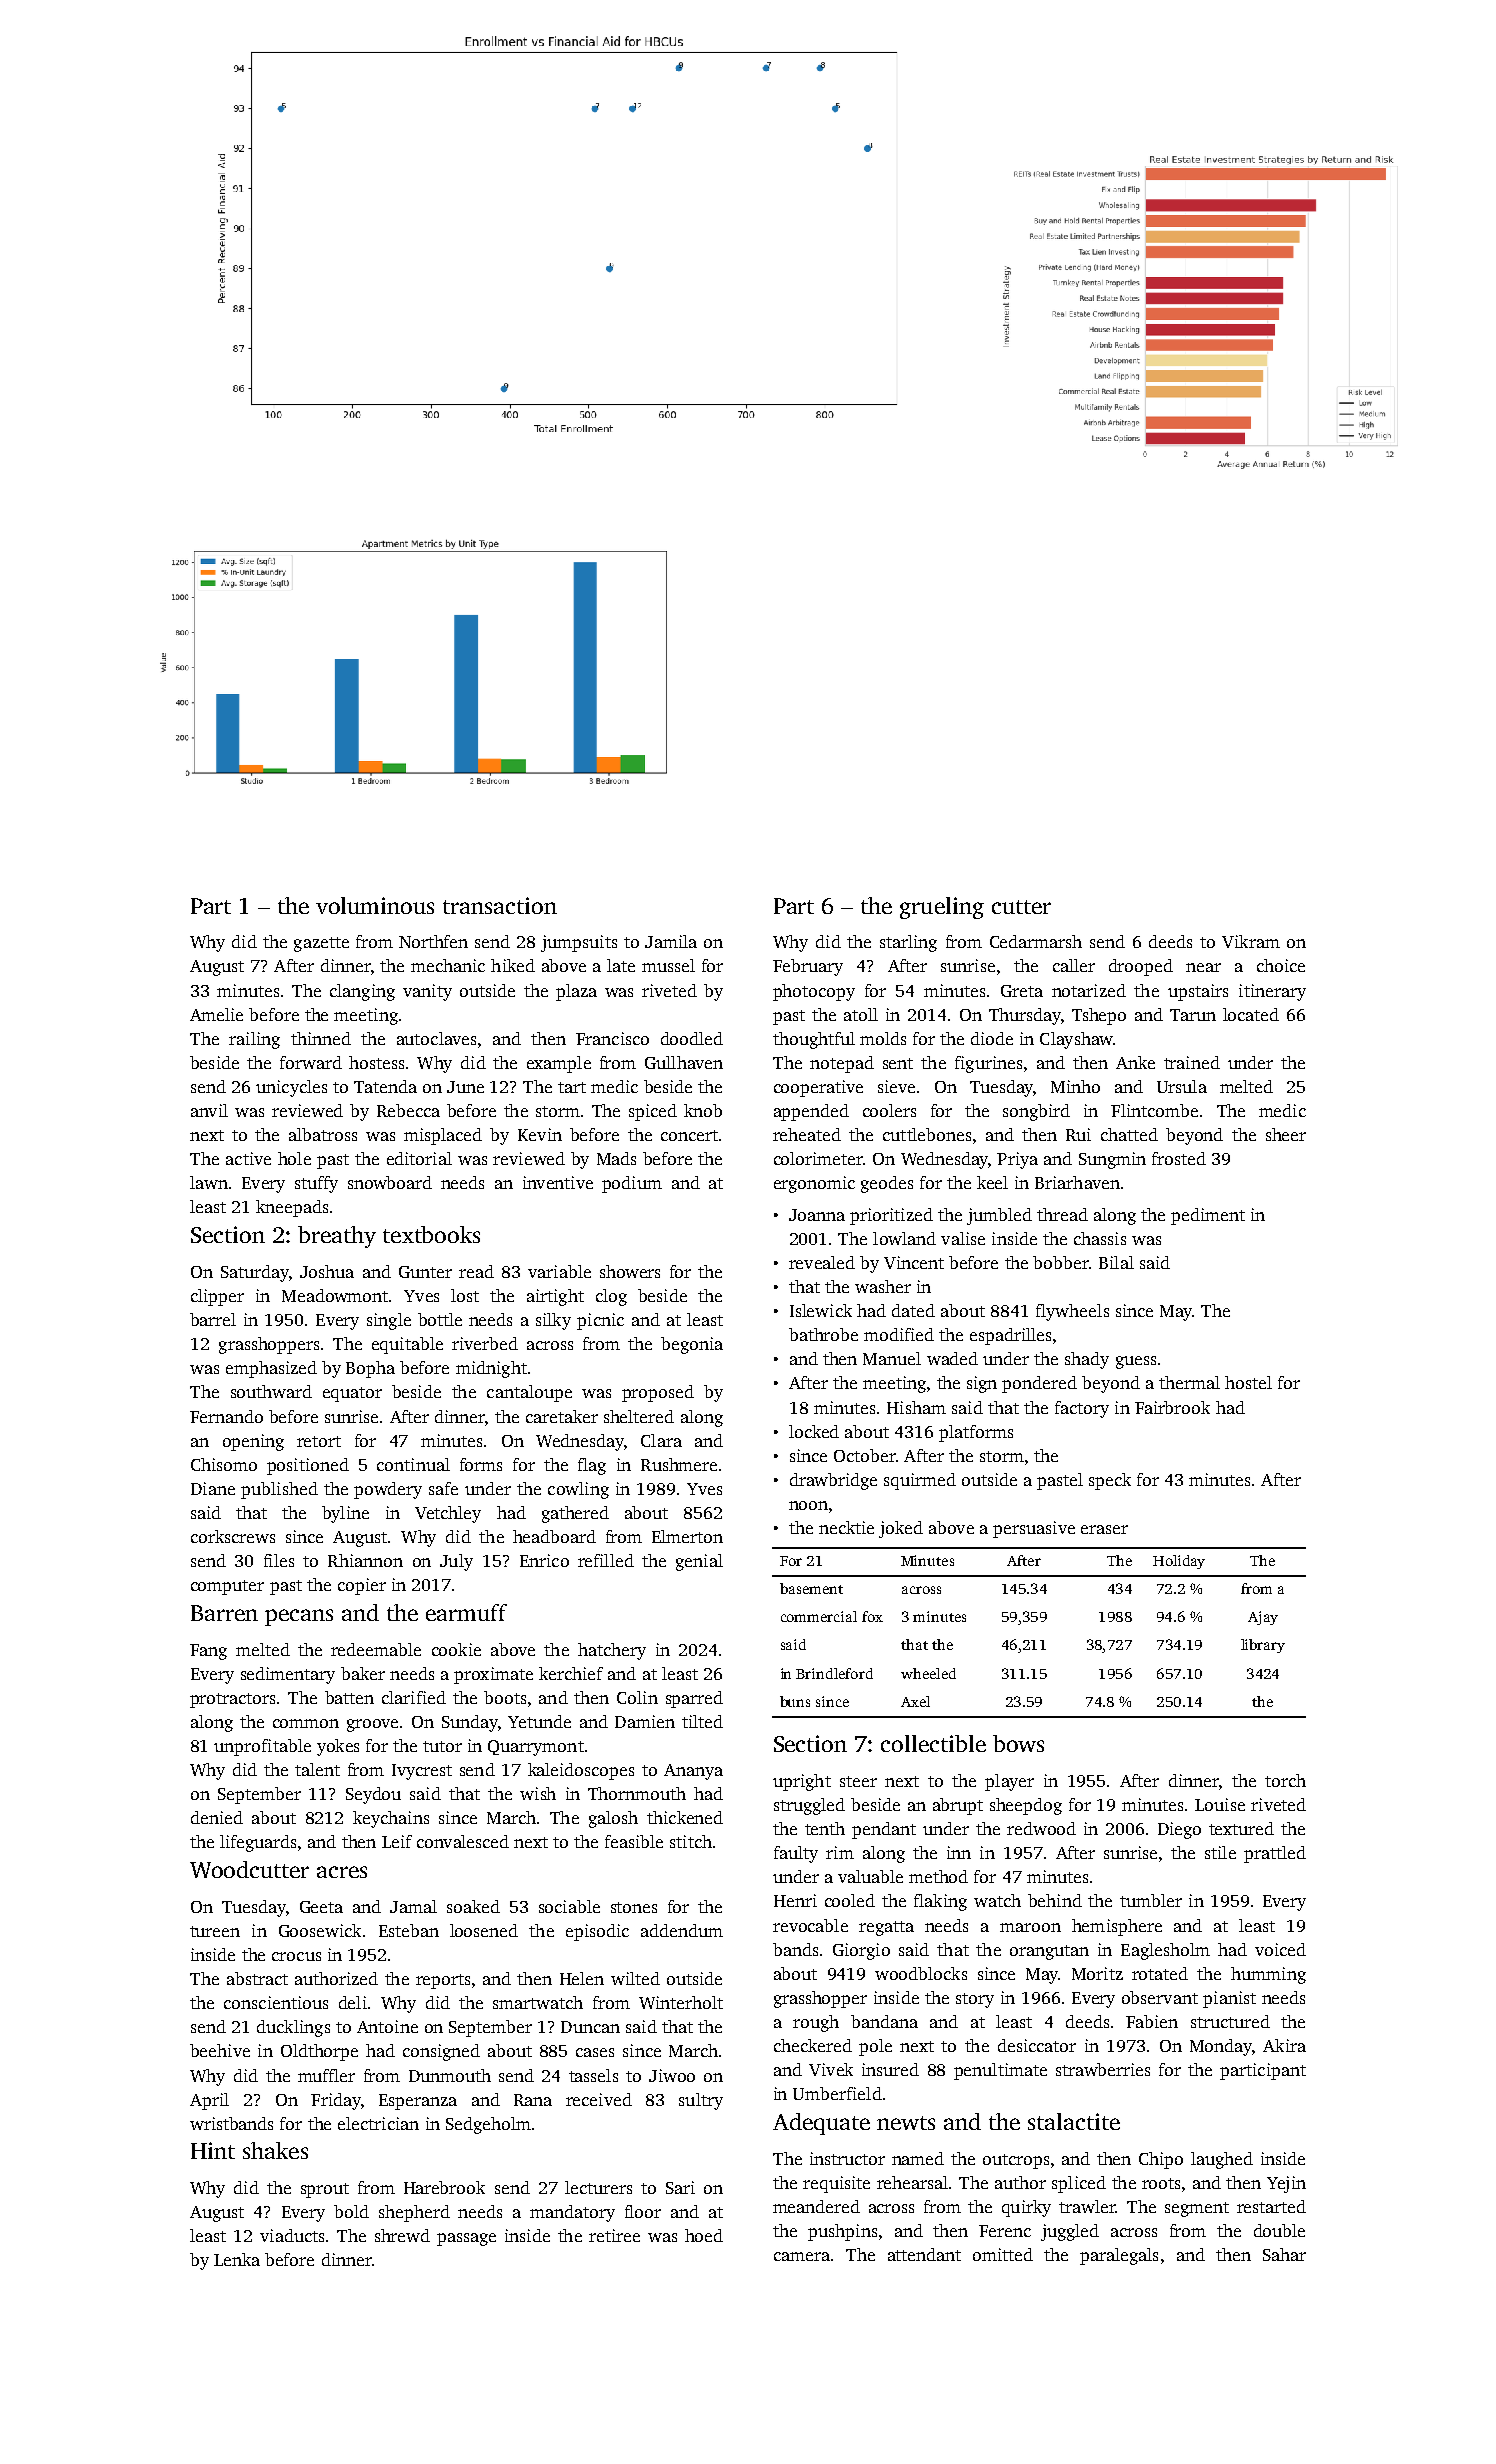 This document has height=2464, width=1496. Describe the element at coordinates (258, 1843) in the document. I see `lifeguards` at that location.
